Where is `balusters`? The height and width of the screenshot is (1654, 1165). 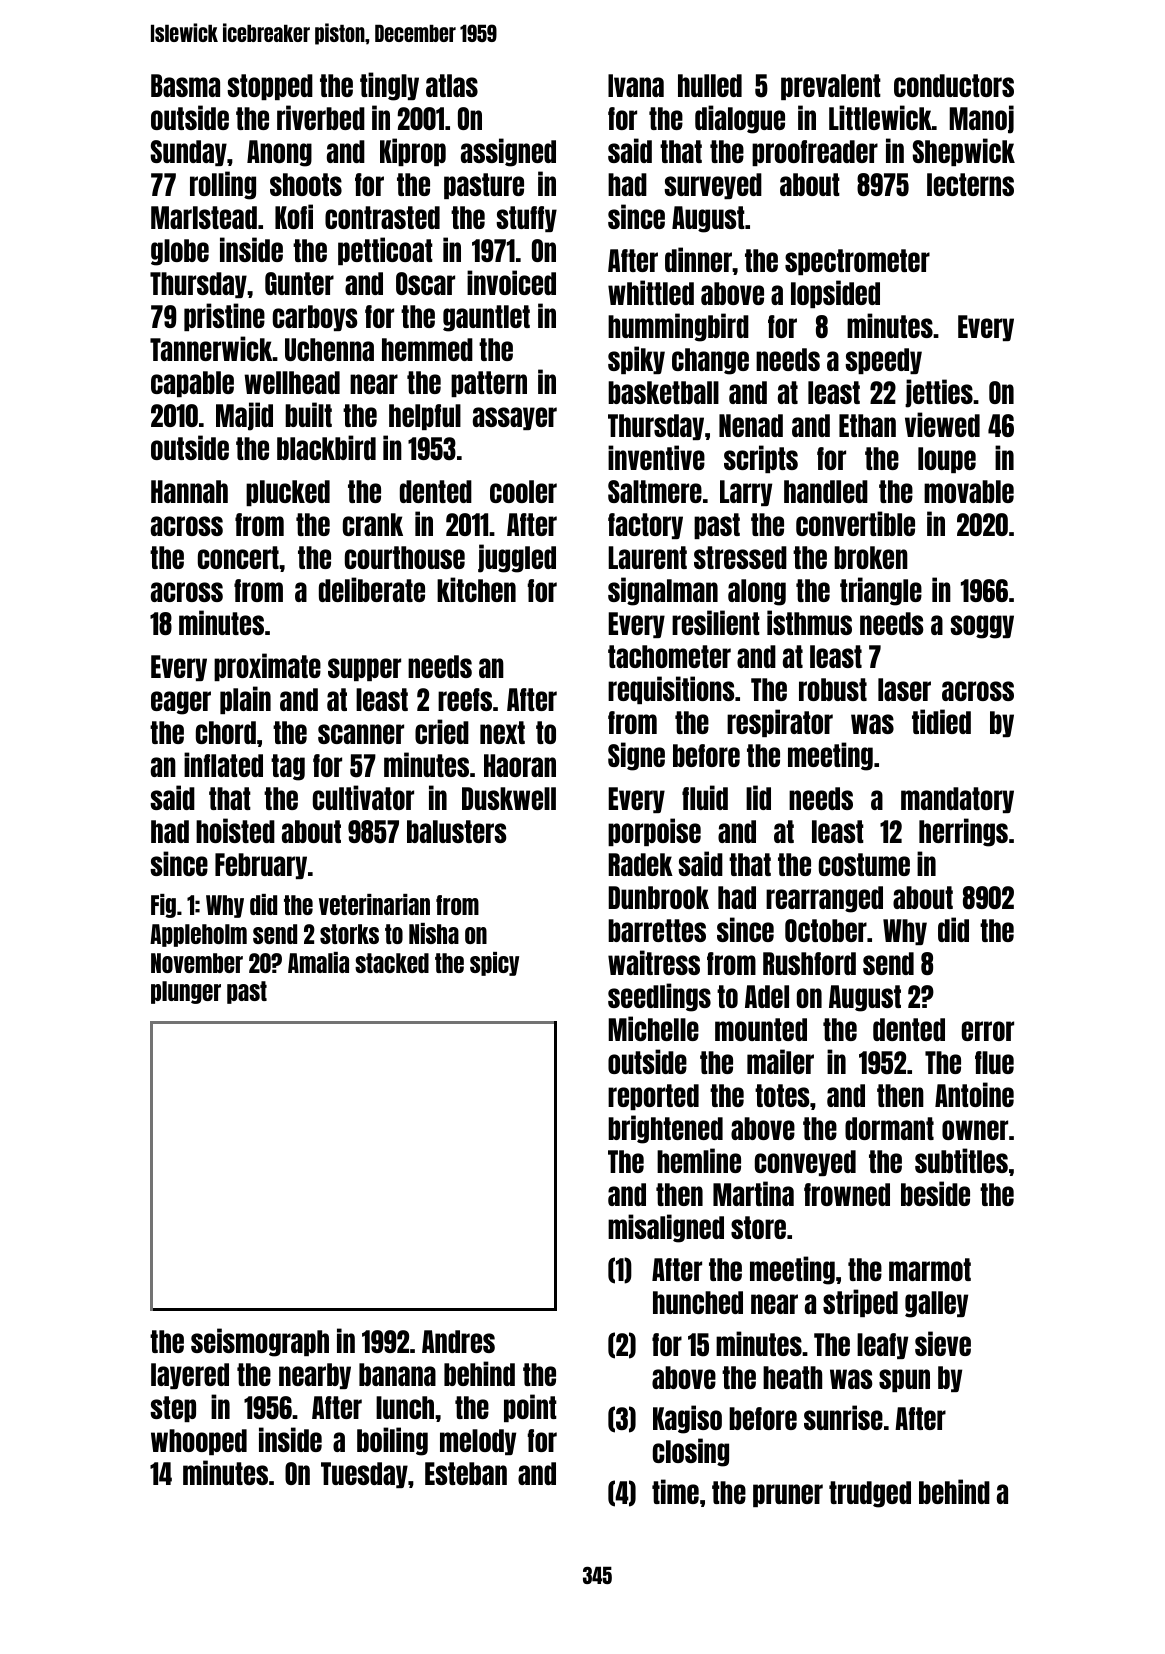
balusters is located at coordinates (457, 831).
